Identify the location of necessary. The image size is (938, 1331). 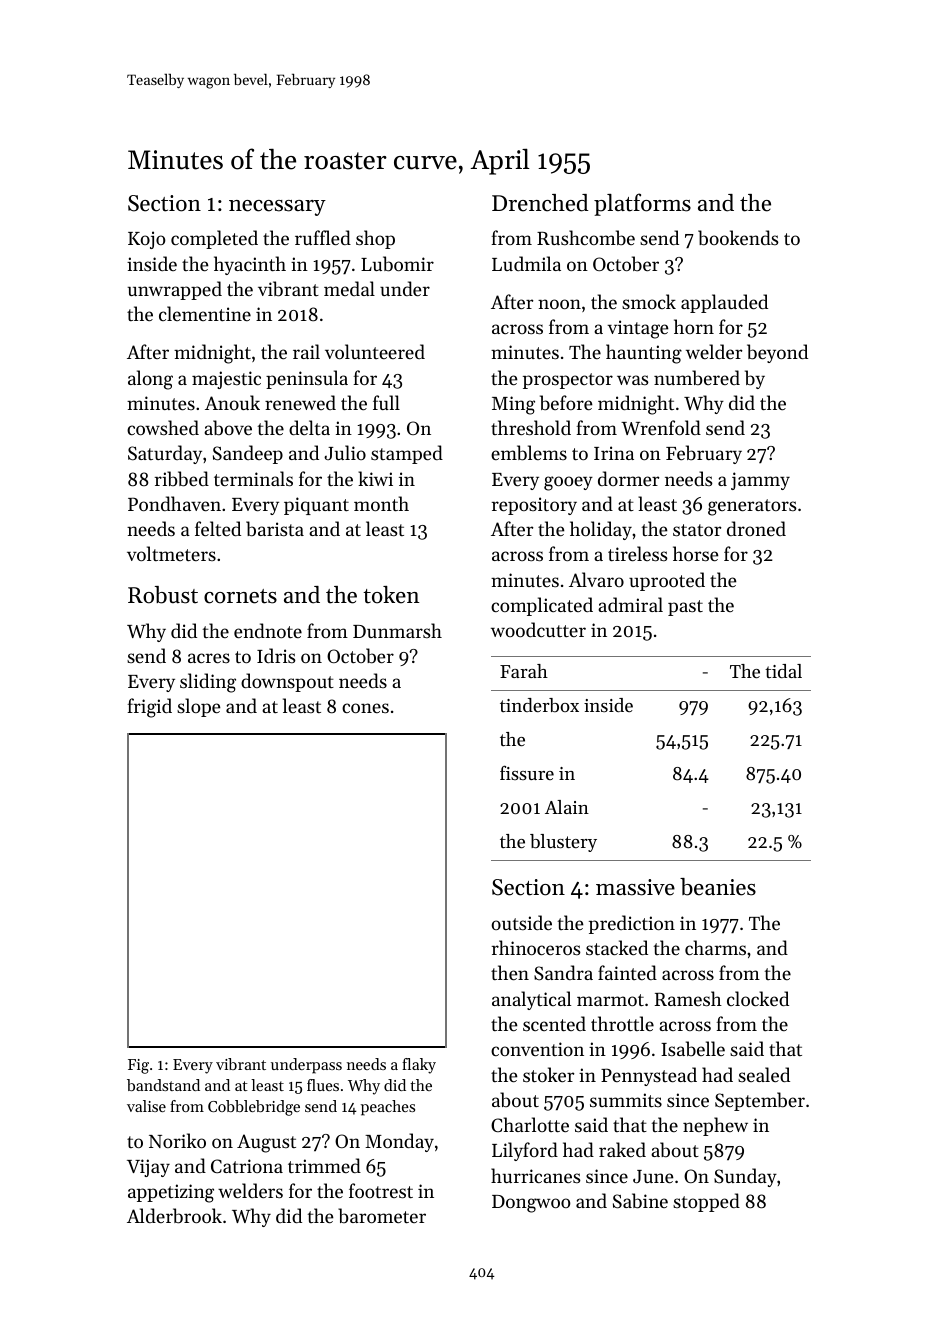
(277, 208).
